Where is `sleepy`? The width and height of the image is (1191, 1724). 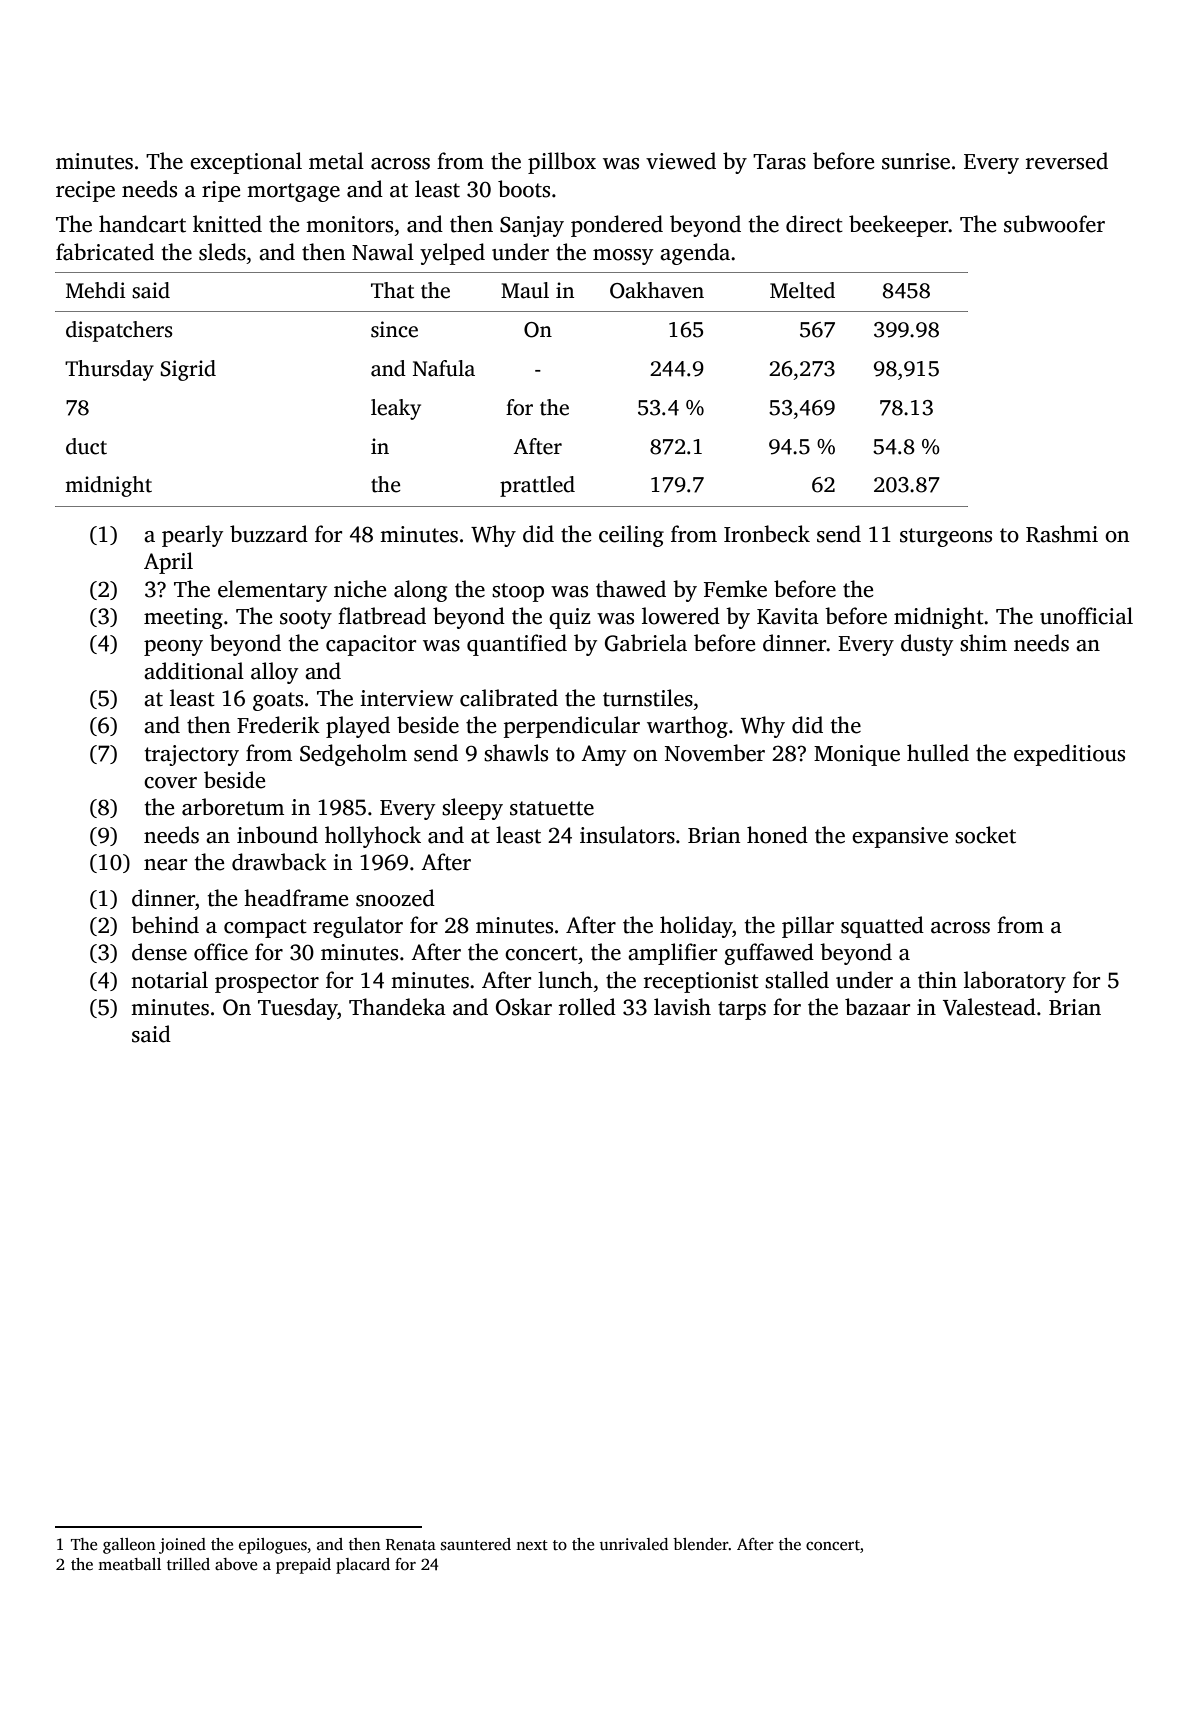 sleepy is located at coordinates (472, 809).
